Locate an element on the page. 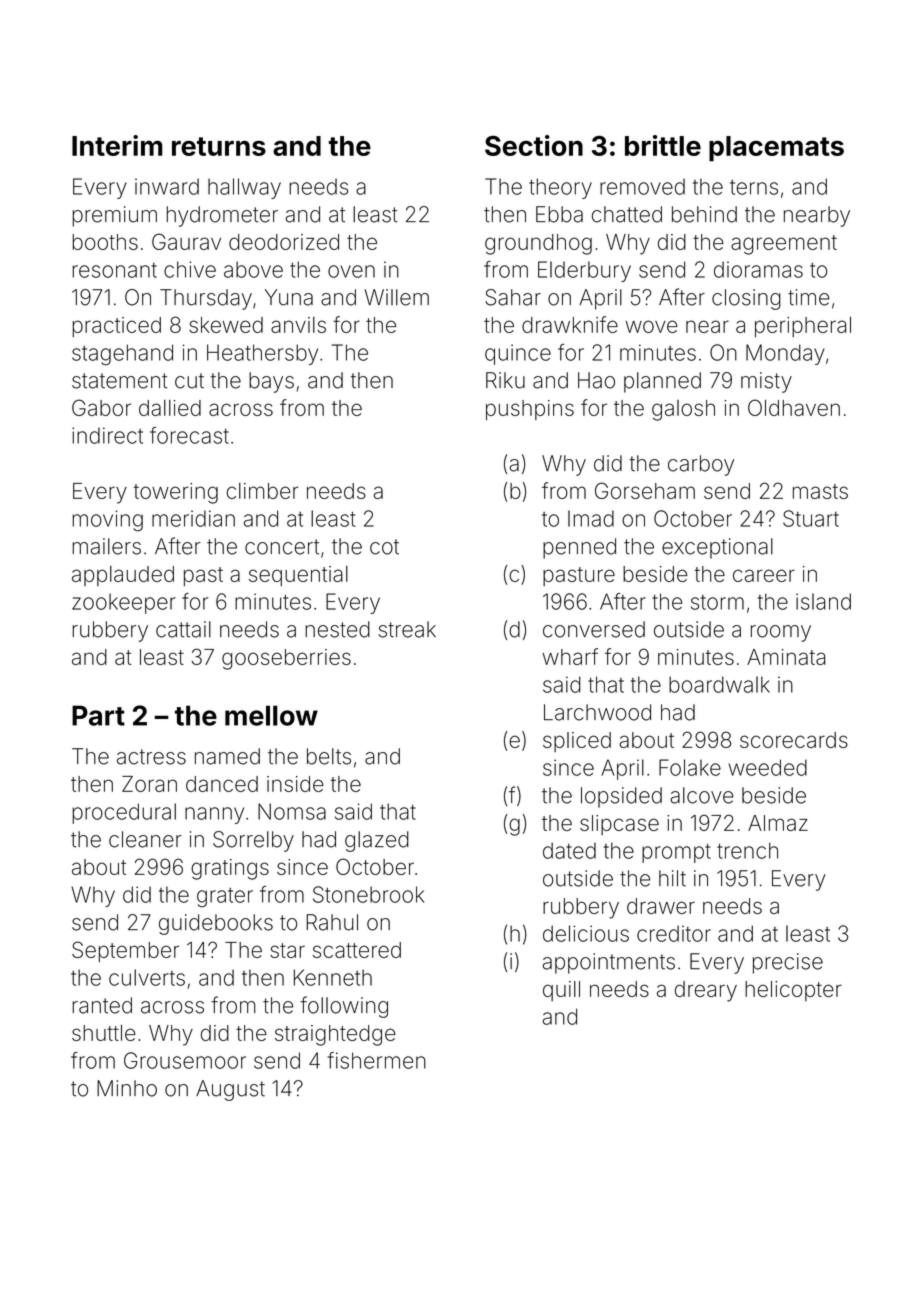  actress is located at coordinates (151, 757).
